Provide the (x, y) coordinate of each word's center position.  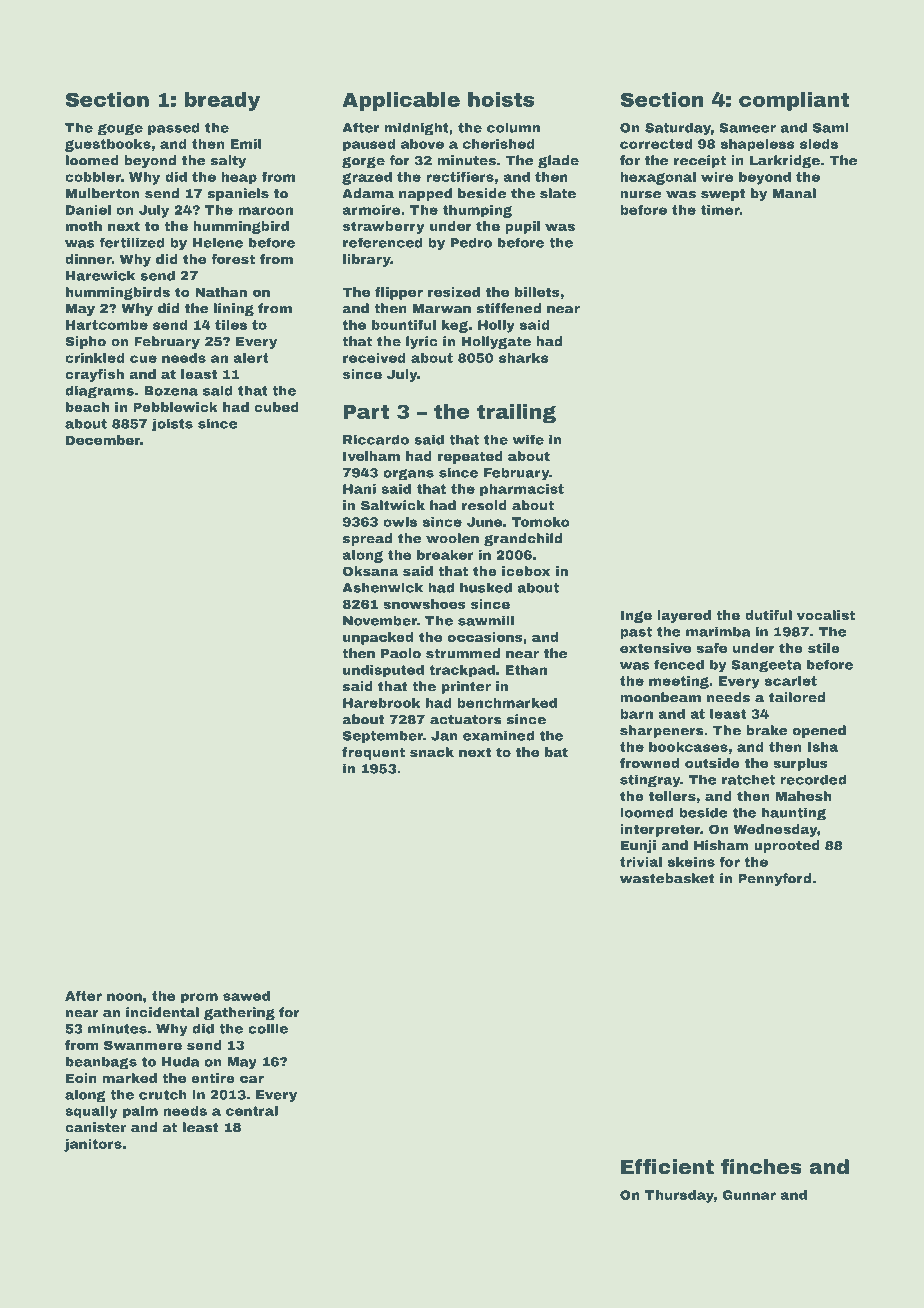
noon (124, 997)
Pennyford (774, 879)
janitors (93, 1145)
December (103, 440)
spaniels (238, 194)
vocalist (826, 615)
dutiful (768, 615)
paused (369, 145)
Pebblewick (175, 407)
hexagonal (658, 178)
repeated (470, 457)
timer (720, 210)
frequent (373, 753)
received (374, 358)
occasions (485, 637)
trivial (641, 862)
